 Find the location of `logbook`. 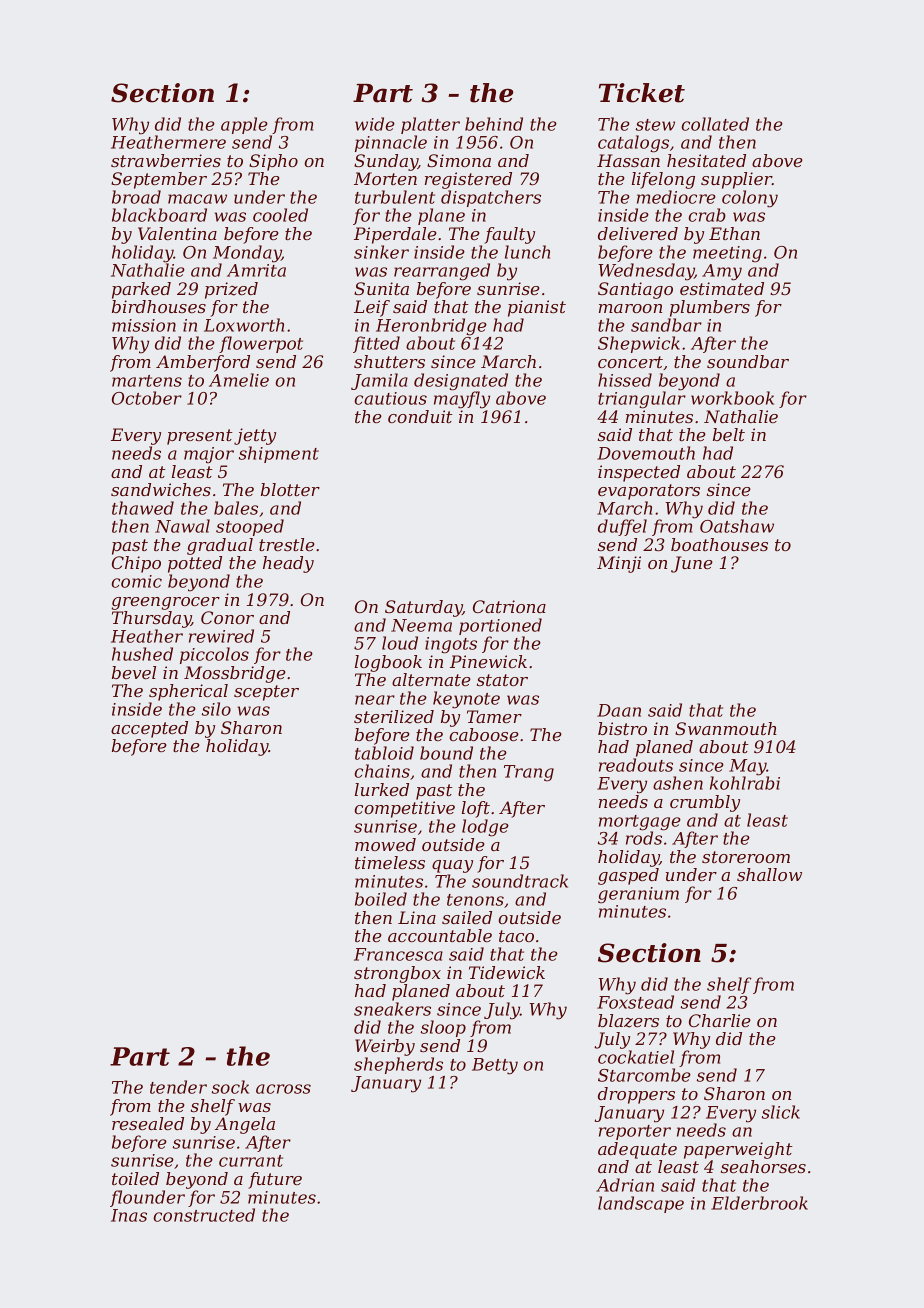

logbook is located at coordinates (388, 663).
